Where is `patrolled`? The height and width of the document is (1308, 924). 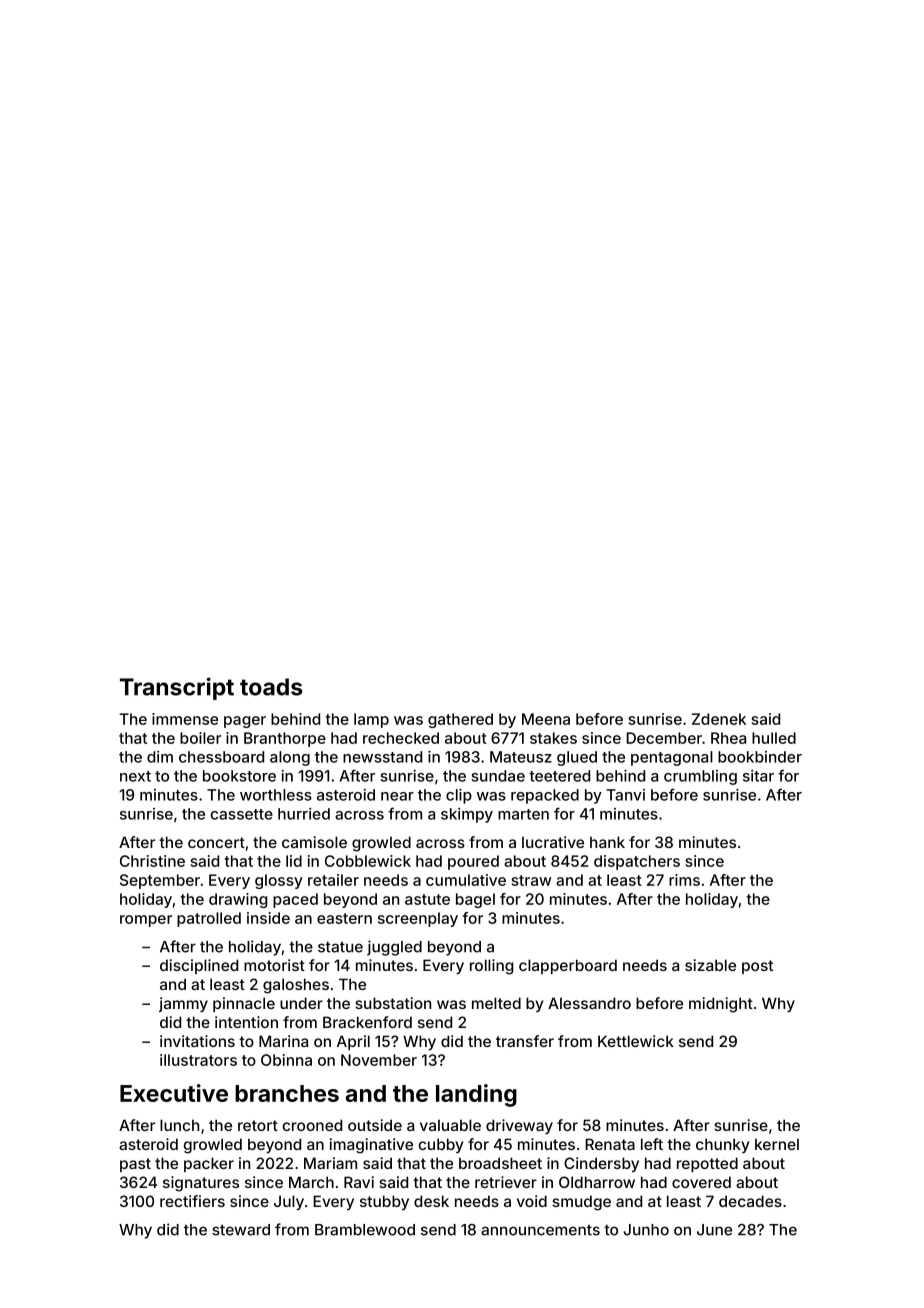
patrolled is located at coordinates (209, 919).
